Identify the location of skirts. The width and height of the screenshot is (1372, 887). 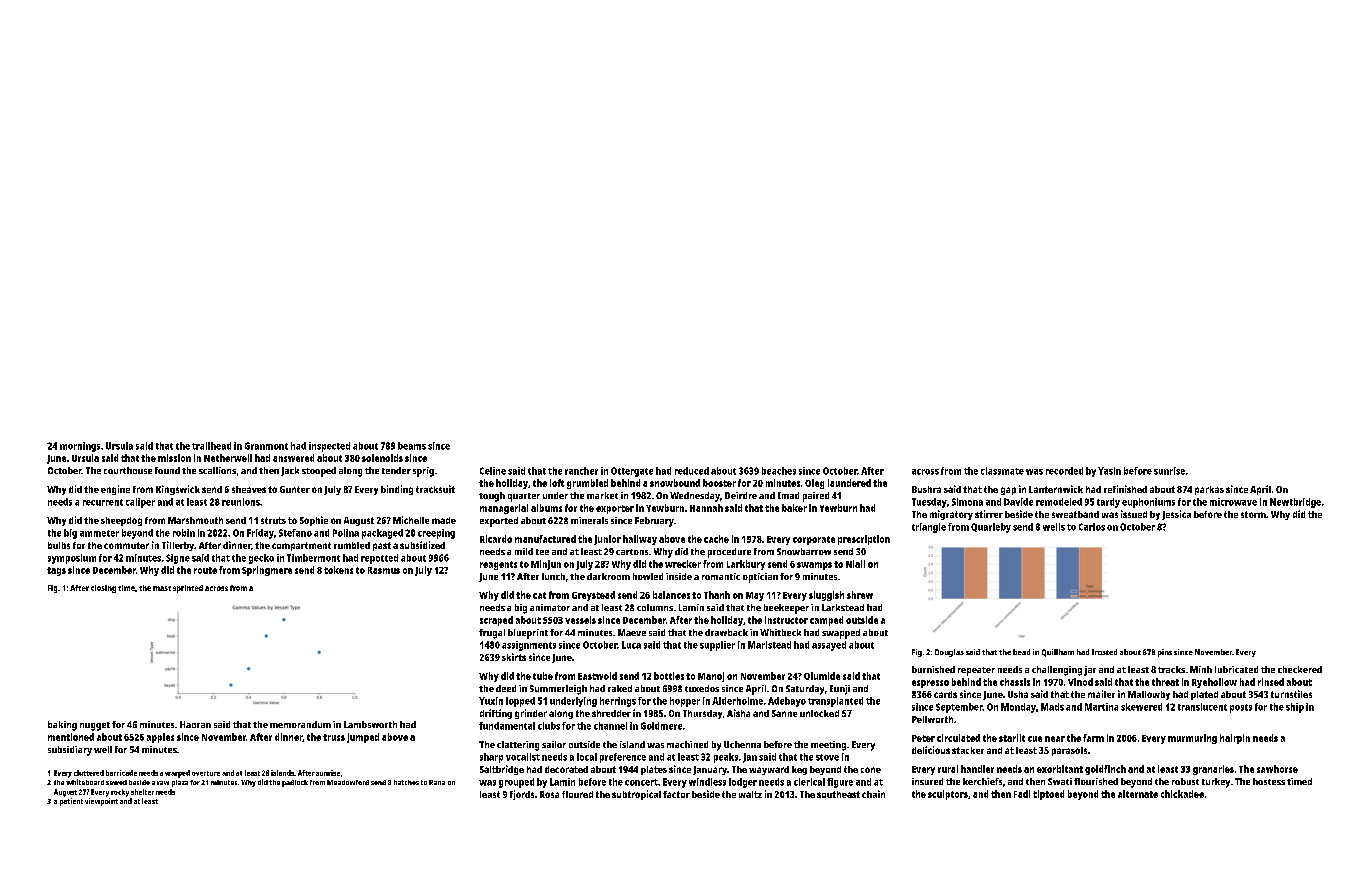
(514, 657).
